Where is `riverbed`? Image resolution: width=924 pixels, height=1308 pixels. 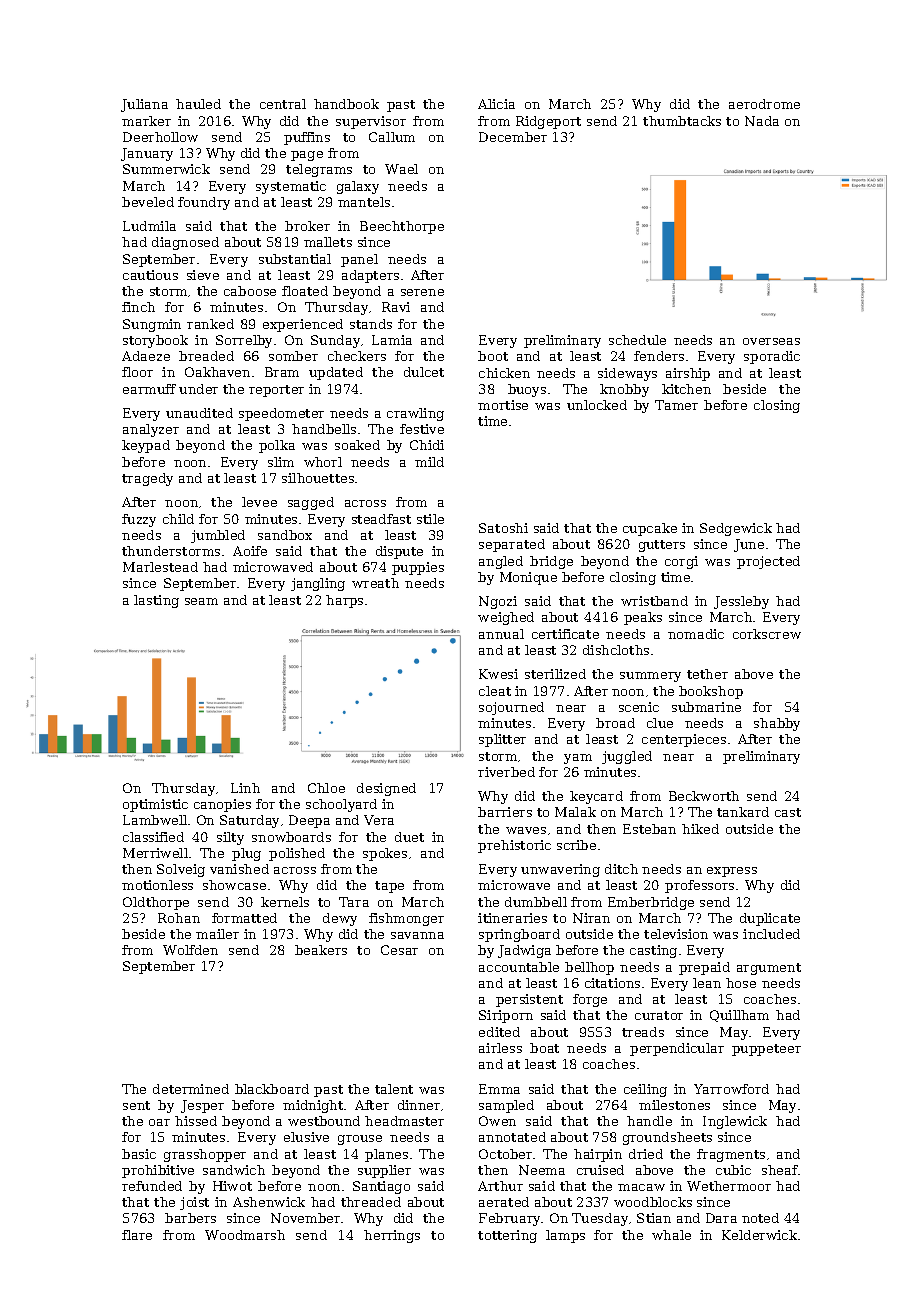 riverbed is located at coordinates (506, 772).
